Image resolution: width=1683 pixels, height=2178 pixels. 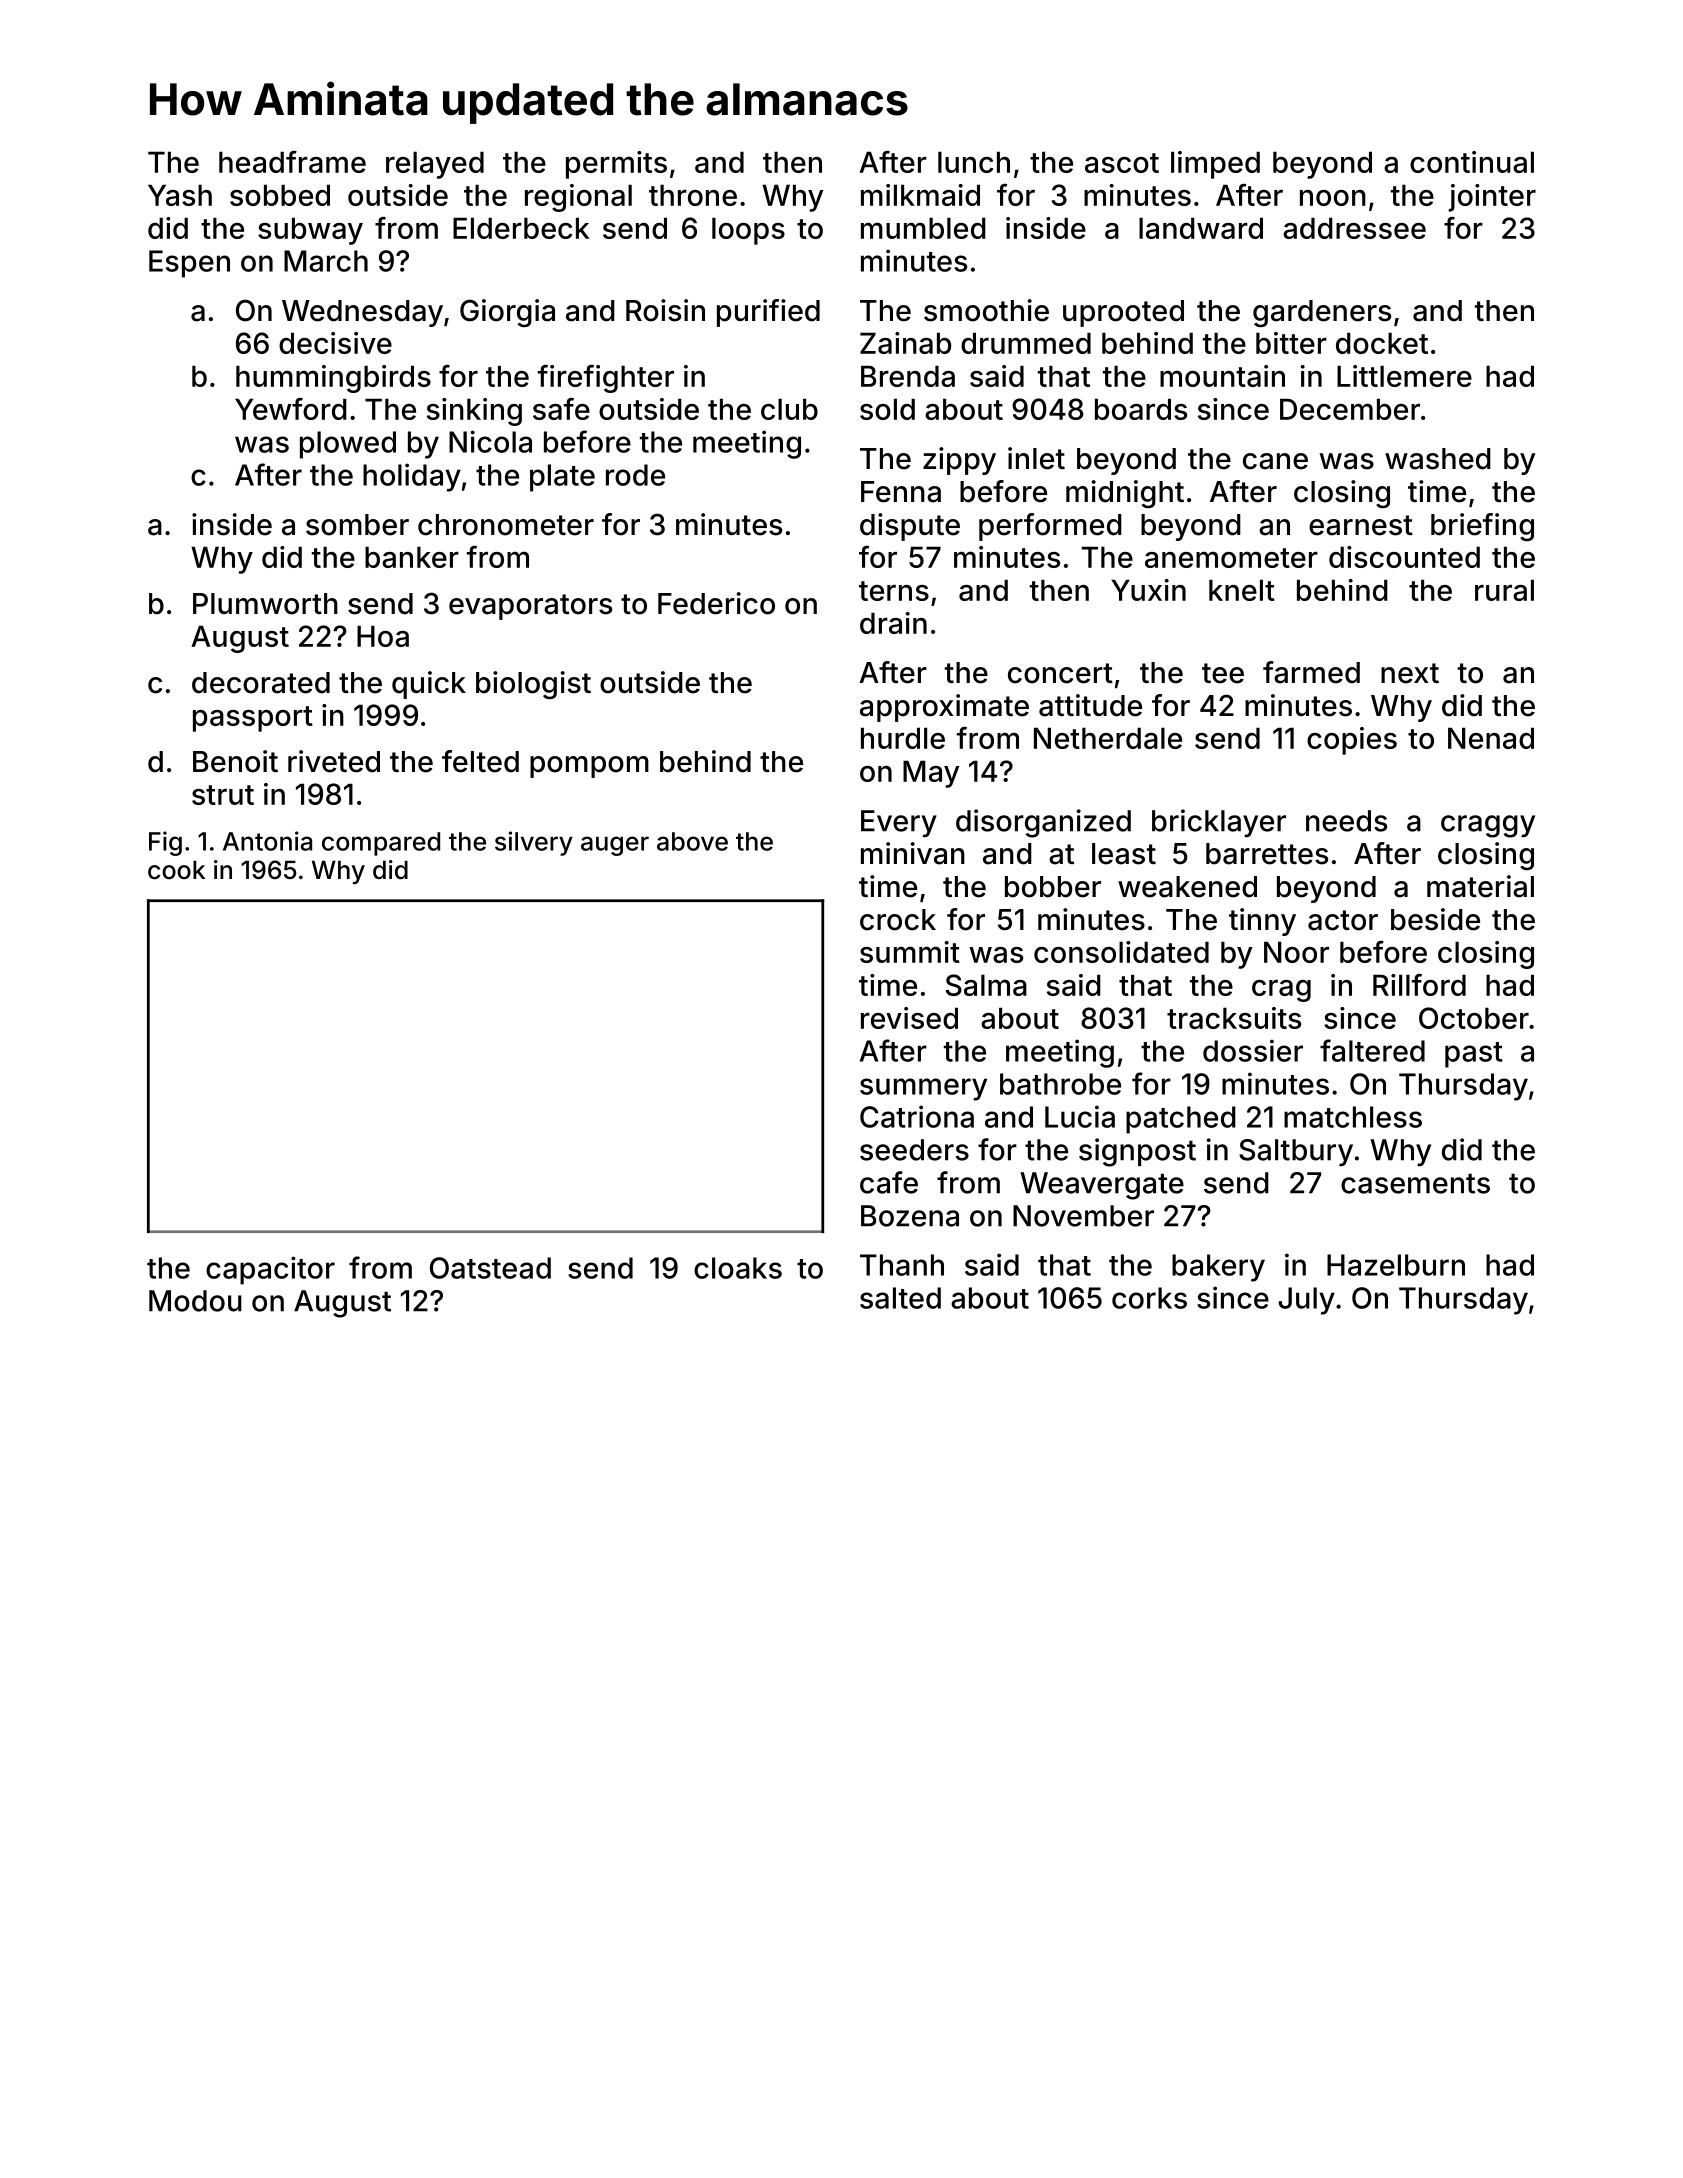 What do you see at coordinates (1253, 1050) in the screenshot?
I see `dossier` at bounding box center [1253, 1050].
